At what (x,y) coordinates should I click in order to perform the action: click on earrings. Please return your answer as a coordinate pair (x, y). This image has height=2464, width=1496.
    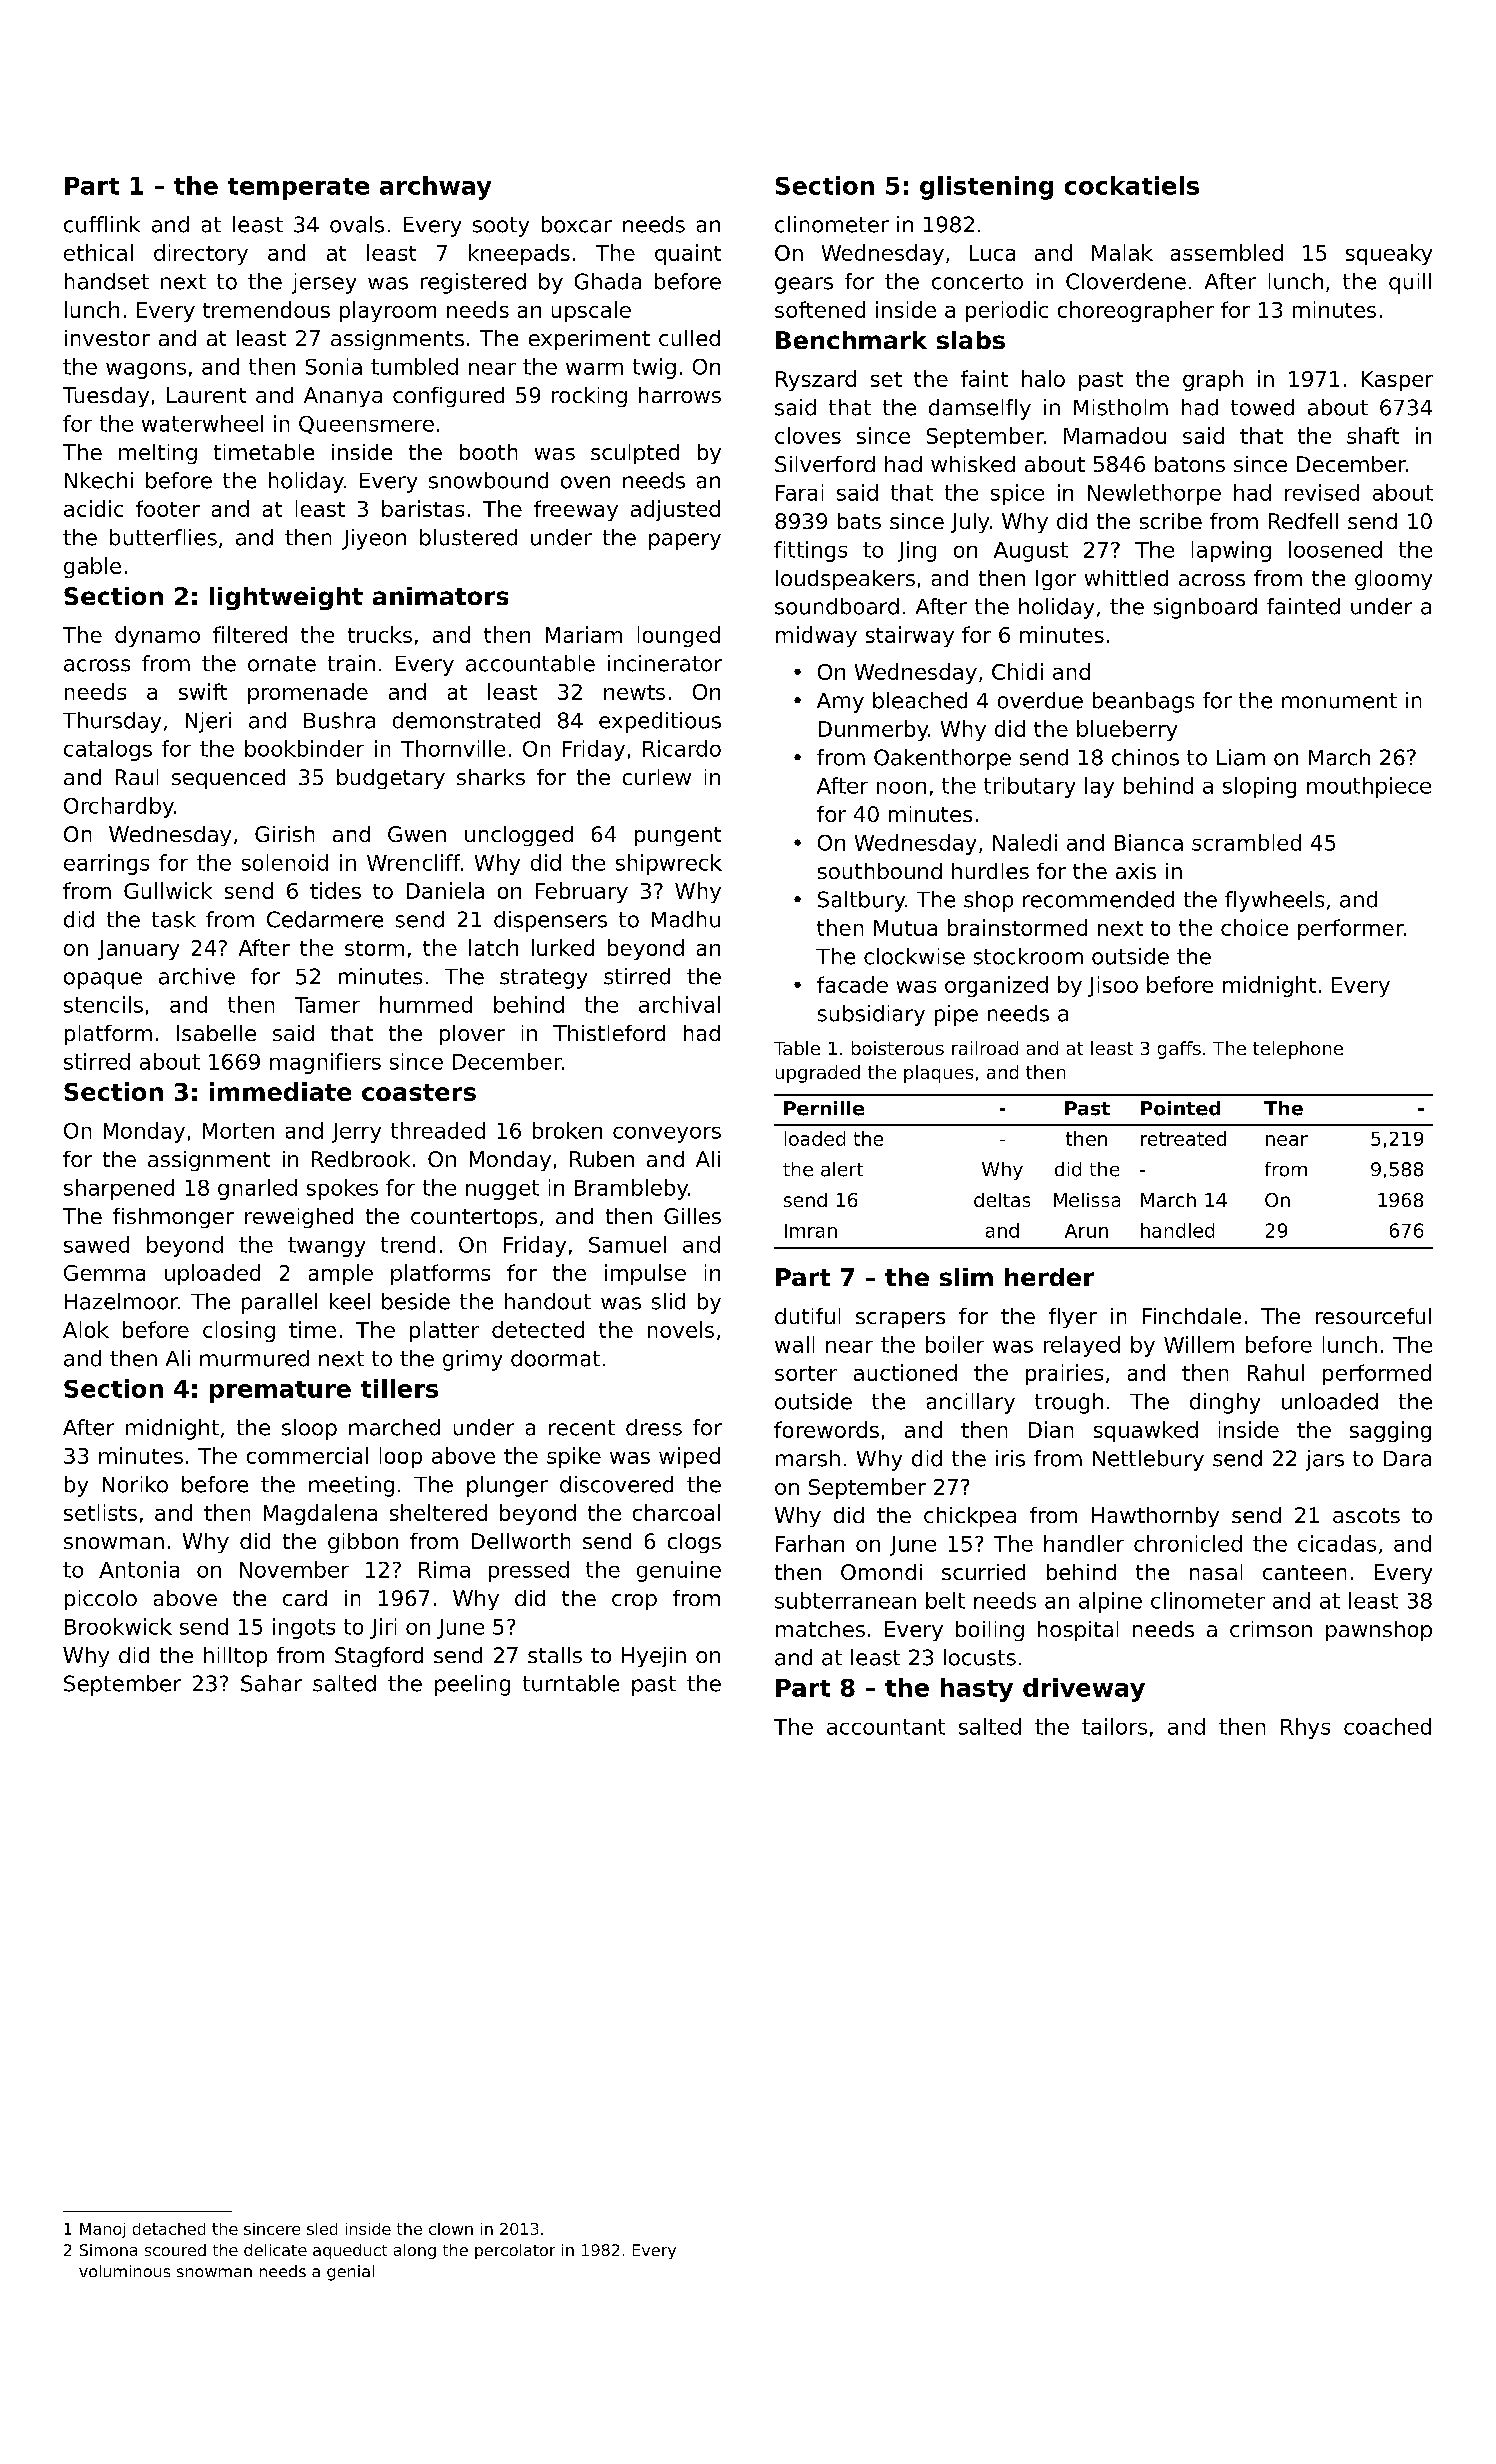
    Looking at the image, I should click on (106, 864).
